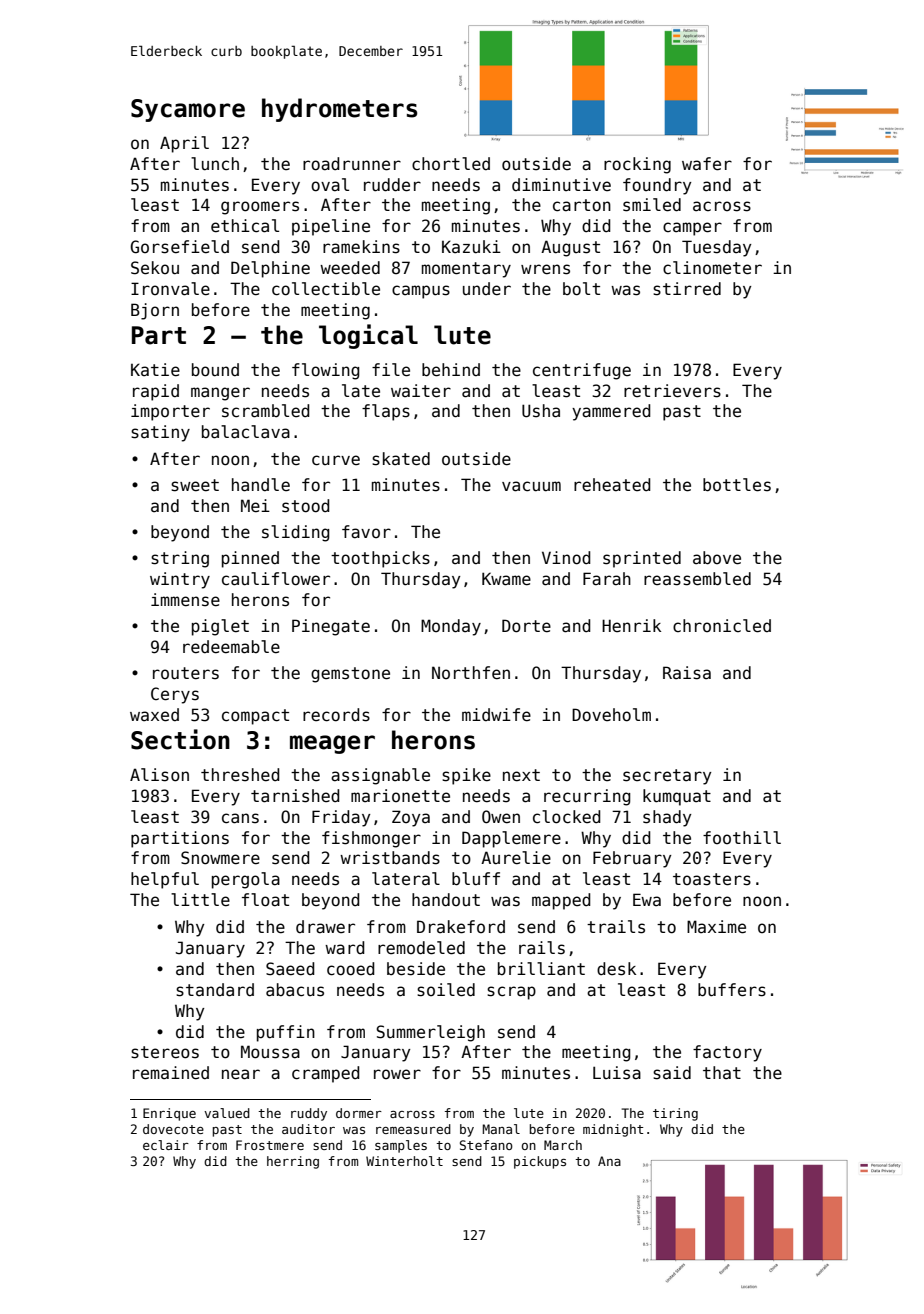 The height and width of the screenshot is (1314, 924). Describe the element at coordinates (486, 1145) in the screenshot. I see `Stefano` at that location.
